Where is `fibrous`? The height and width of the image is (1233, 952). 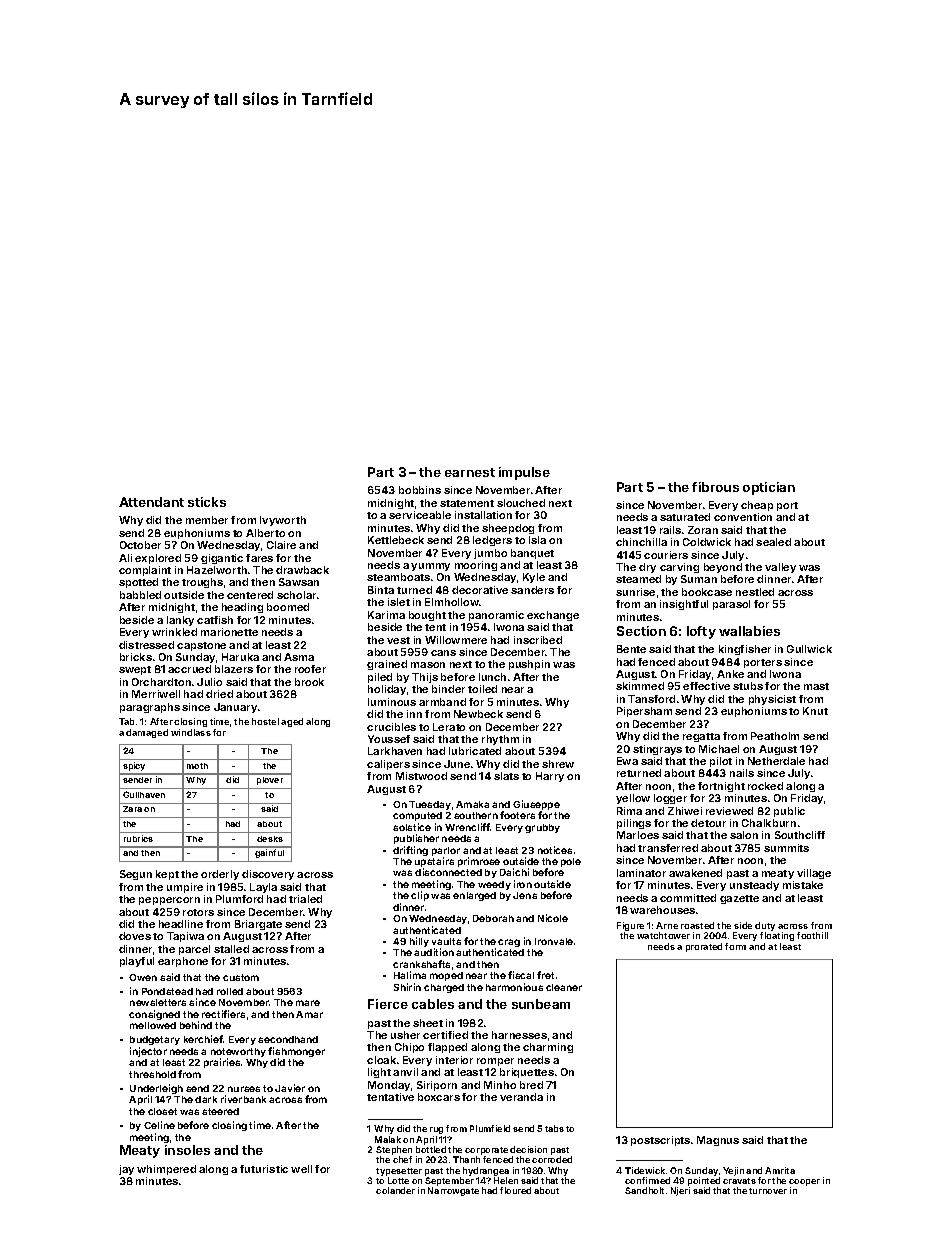 fibrous is located at coordinates (715, 487).
